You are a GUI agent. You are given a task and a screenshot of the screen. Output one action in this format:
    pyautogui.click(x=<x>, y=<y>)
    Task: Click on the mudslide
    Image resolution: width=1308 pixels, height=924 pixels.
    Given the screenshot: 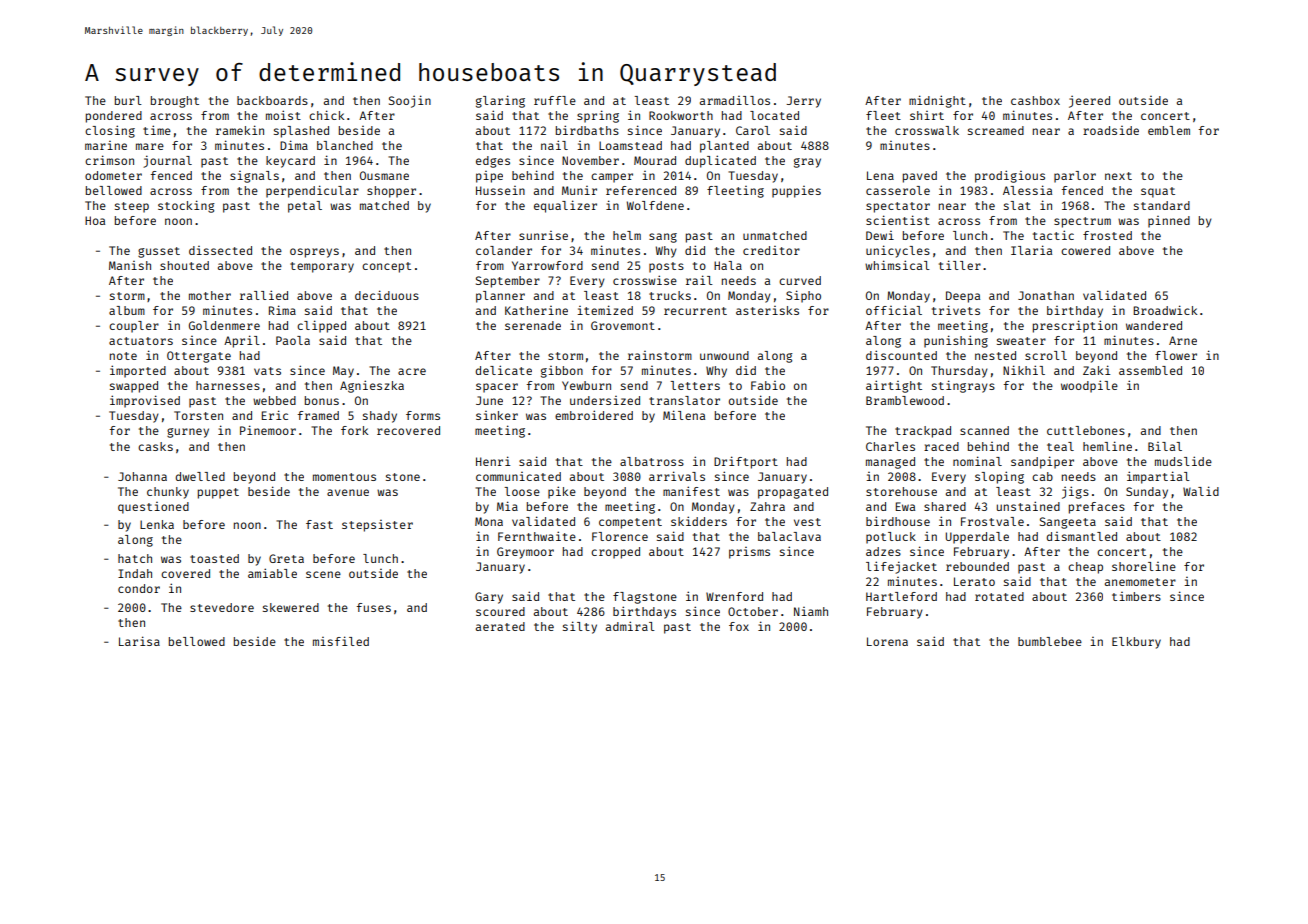 What is the action you would take?
    pyautogui.click(x=1183, y=461)
